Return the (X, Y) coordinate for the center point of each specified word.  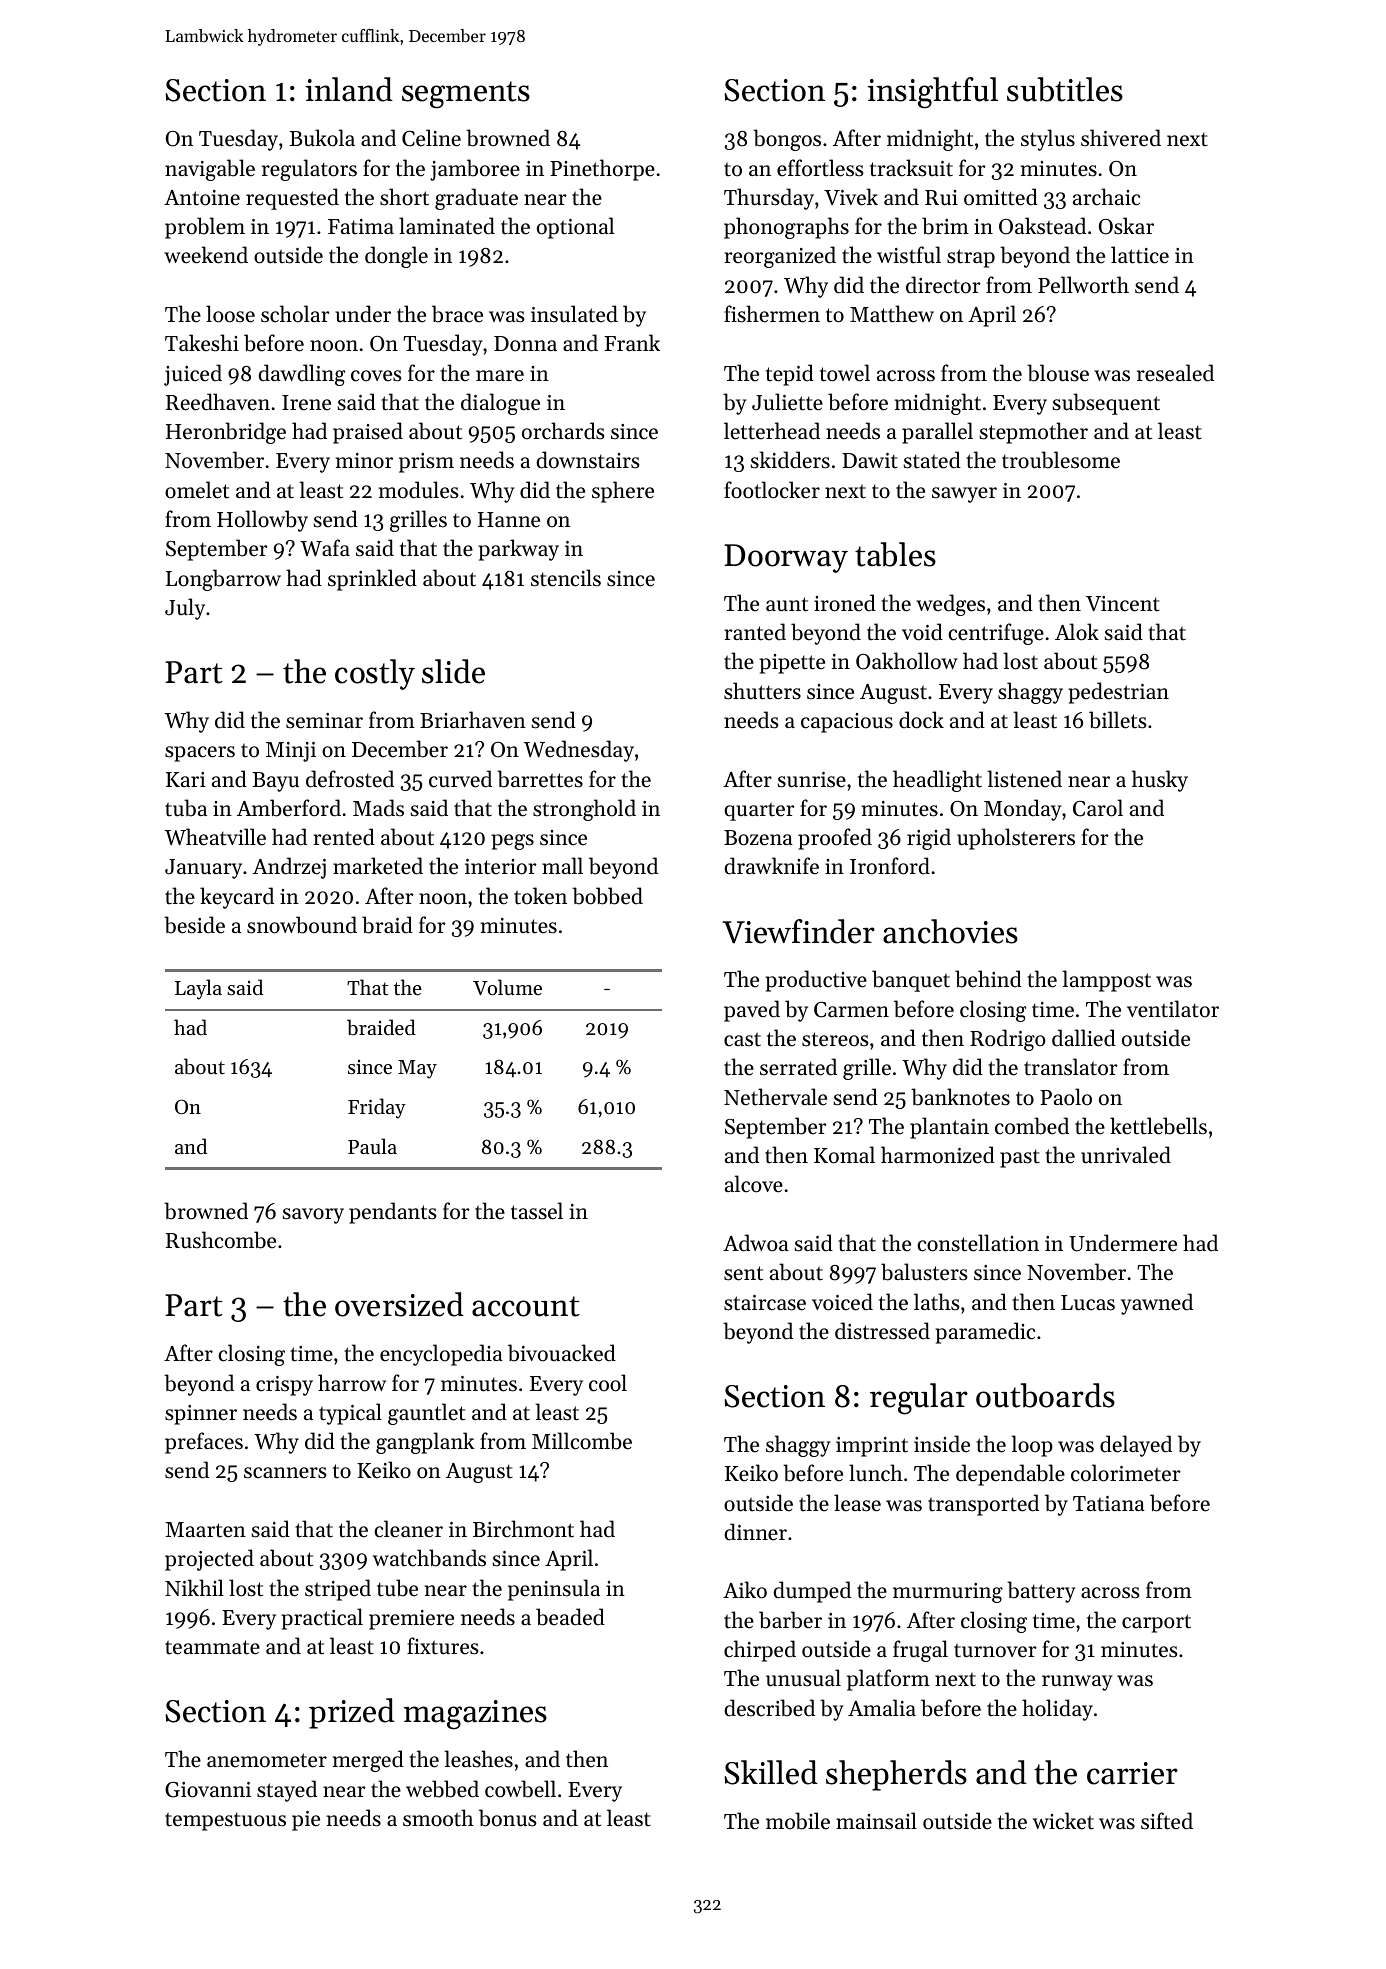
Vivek (851, 197)
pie (306, 1821)
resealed (1175, 373)
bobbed (607, 896)
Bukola (322, 138)
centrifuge (996, 634)
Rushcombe (221, 1240)
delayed (1136, 1446)
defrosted (350, 779)
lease (857, 1503)
